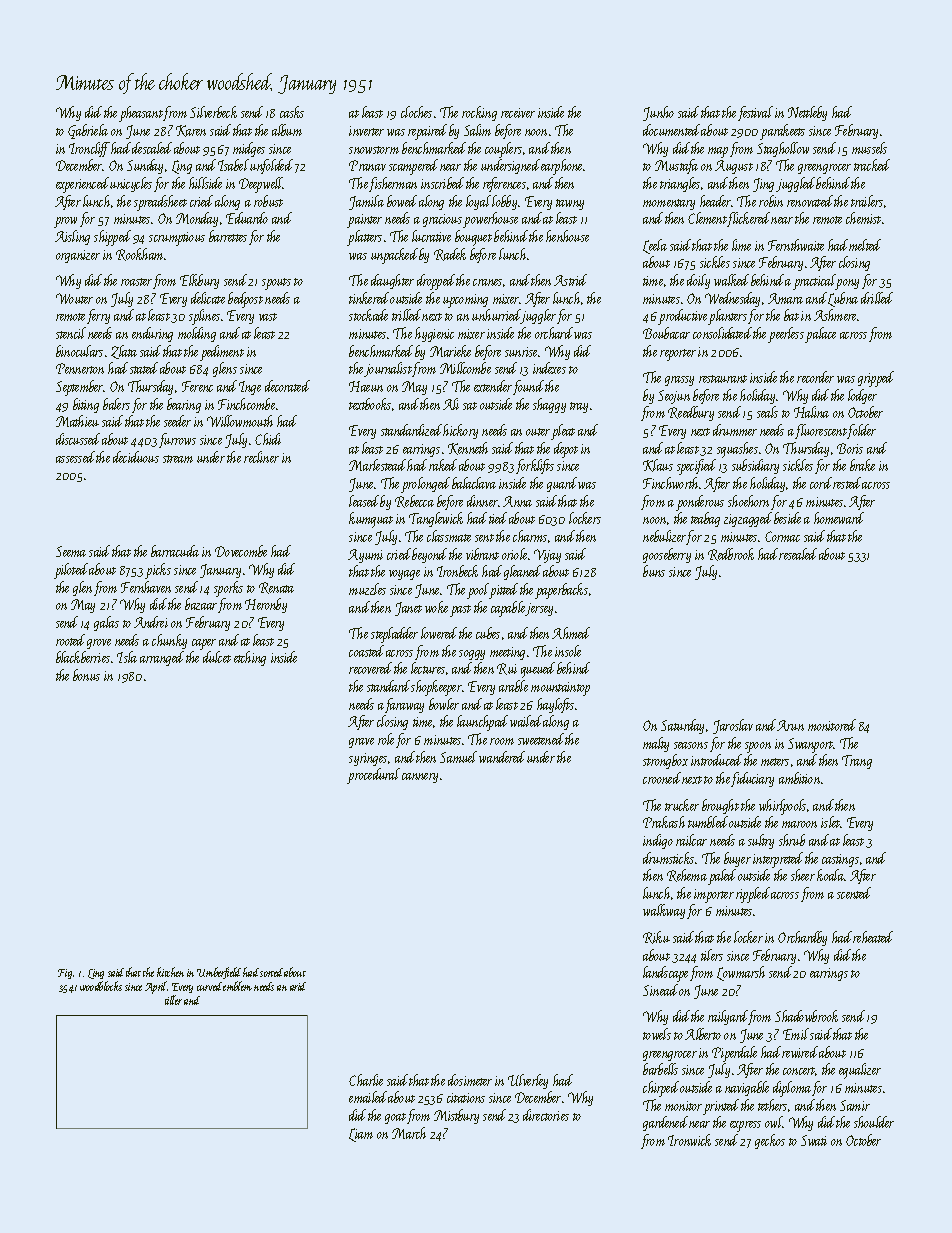 The height and width of the page is (1233, 952). What do you see at coordinates (78, 439) in the page?
I see `discussed` at bounding box center [78, 439].
